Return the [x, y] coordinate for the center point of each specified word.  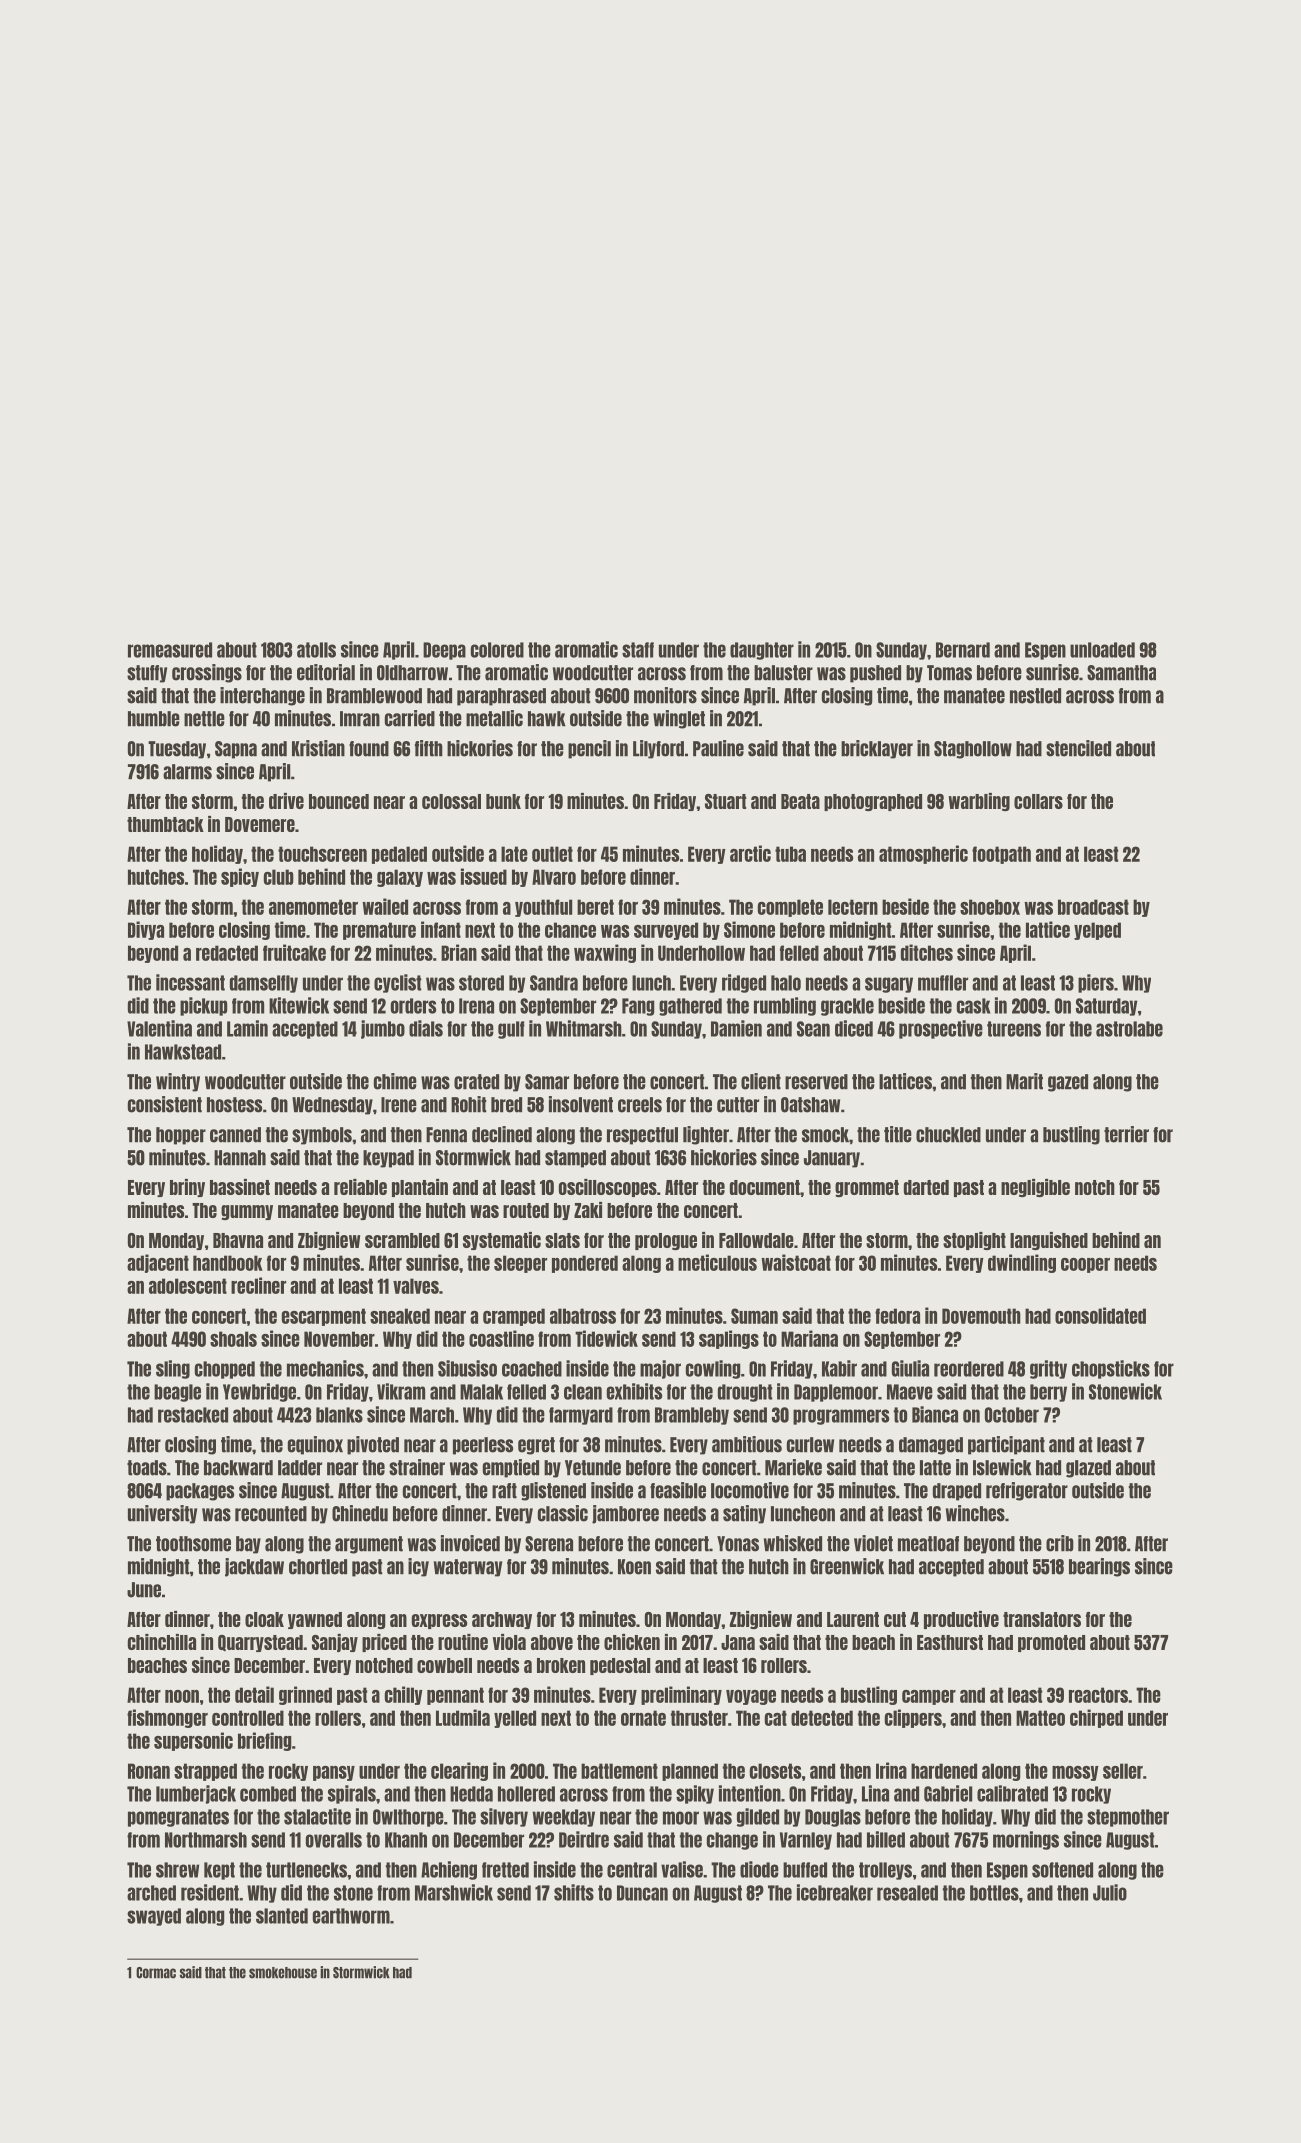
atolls [316, 650]
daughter [762, 651]
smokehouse [283, 1973]
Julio [1110, 1892]
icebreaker [835, 1892]
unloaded [1102, 650]
